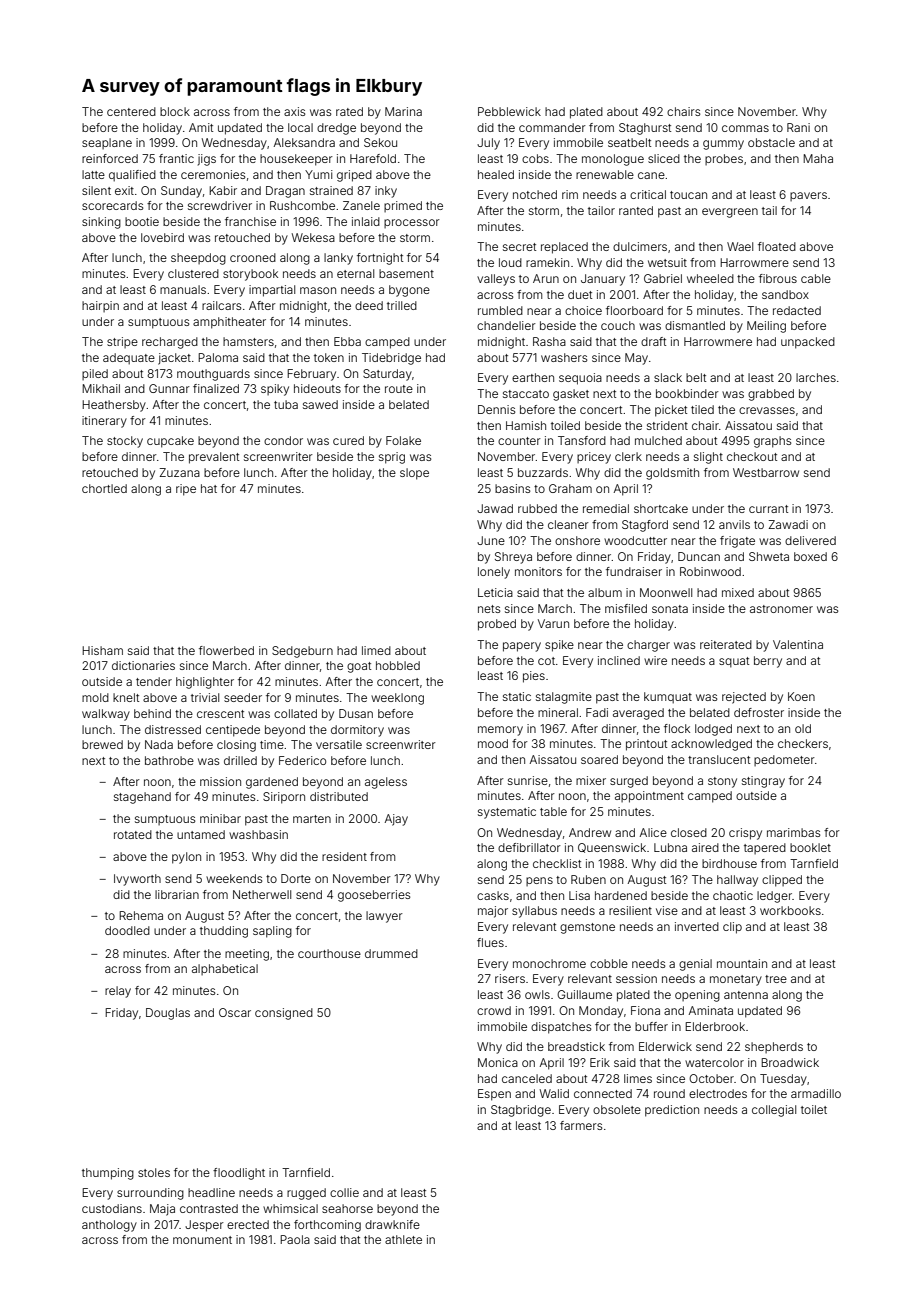 The width and height of the screenshot is (924, 1308). What do you see at coordinates (801, 696) in the screenshot?
I see `Koen` at bounding box center [801, 696].
